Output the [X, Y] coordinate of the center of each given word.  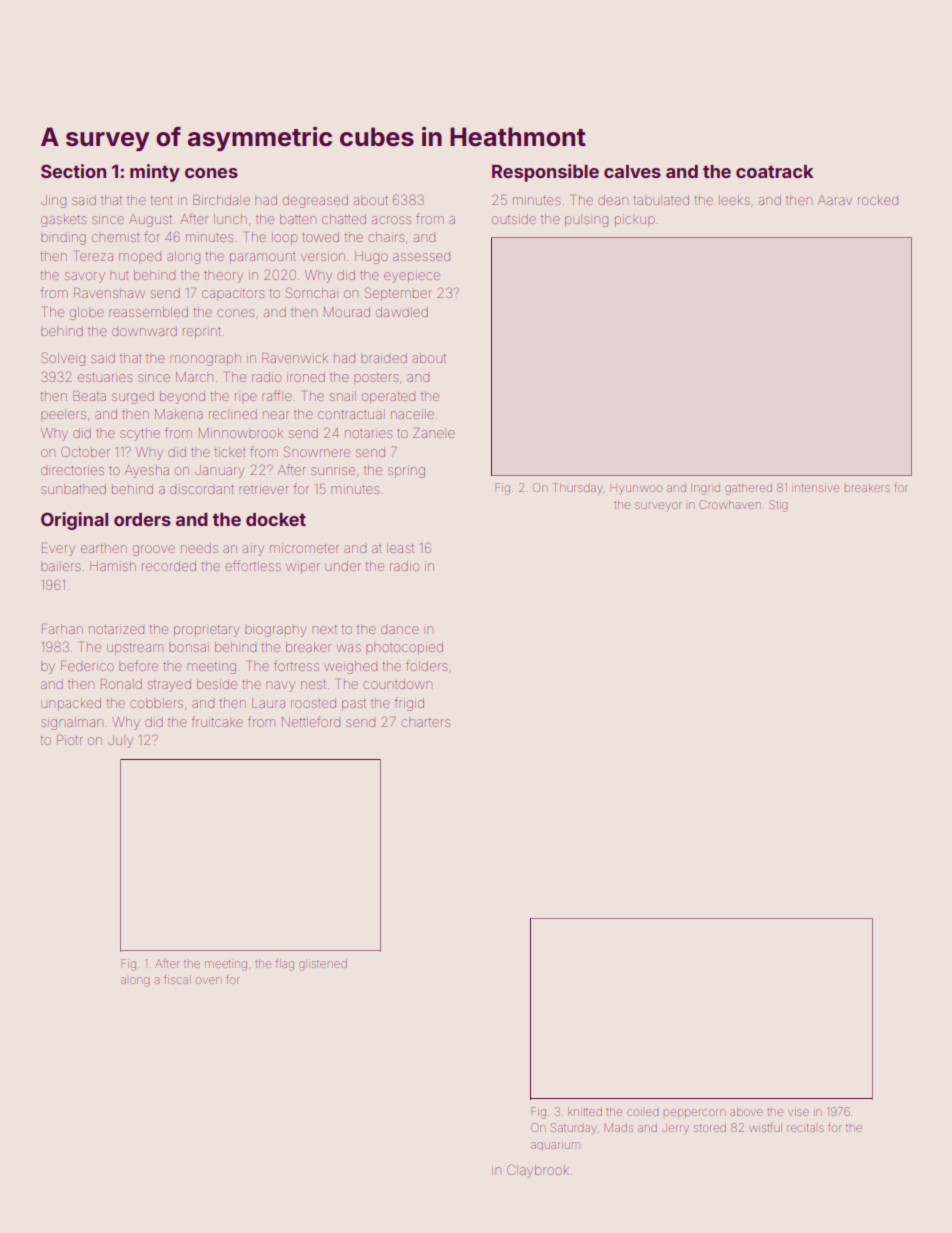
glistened [323, 965]
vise [798, 1112]
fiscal [177, 979]
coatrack [774, 171]
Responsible [545, 173]
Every [58, 549]
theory [223, 276]
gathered [748, 489]
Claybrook [538, 1171]
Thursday [577, 489]
